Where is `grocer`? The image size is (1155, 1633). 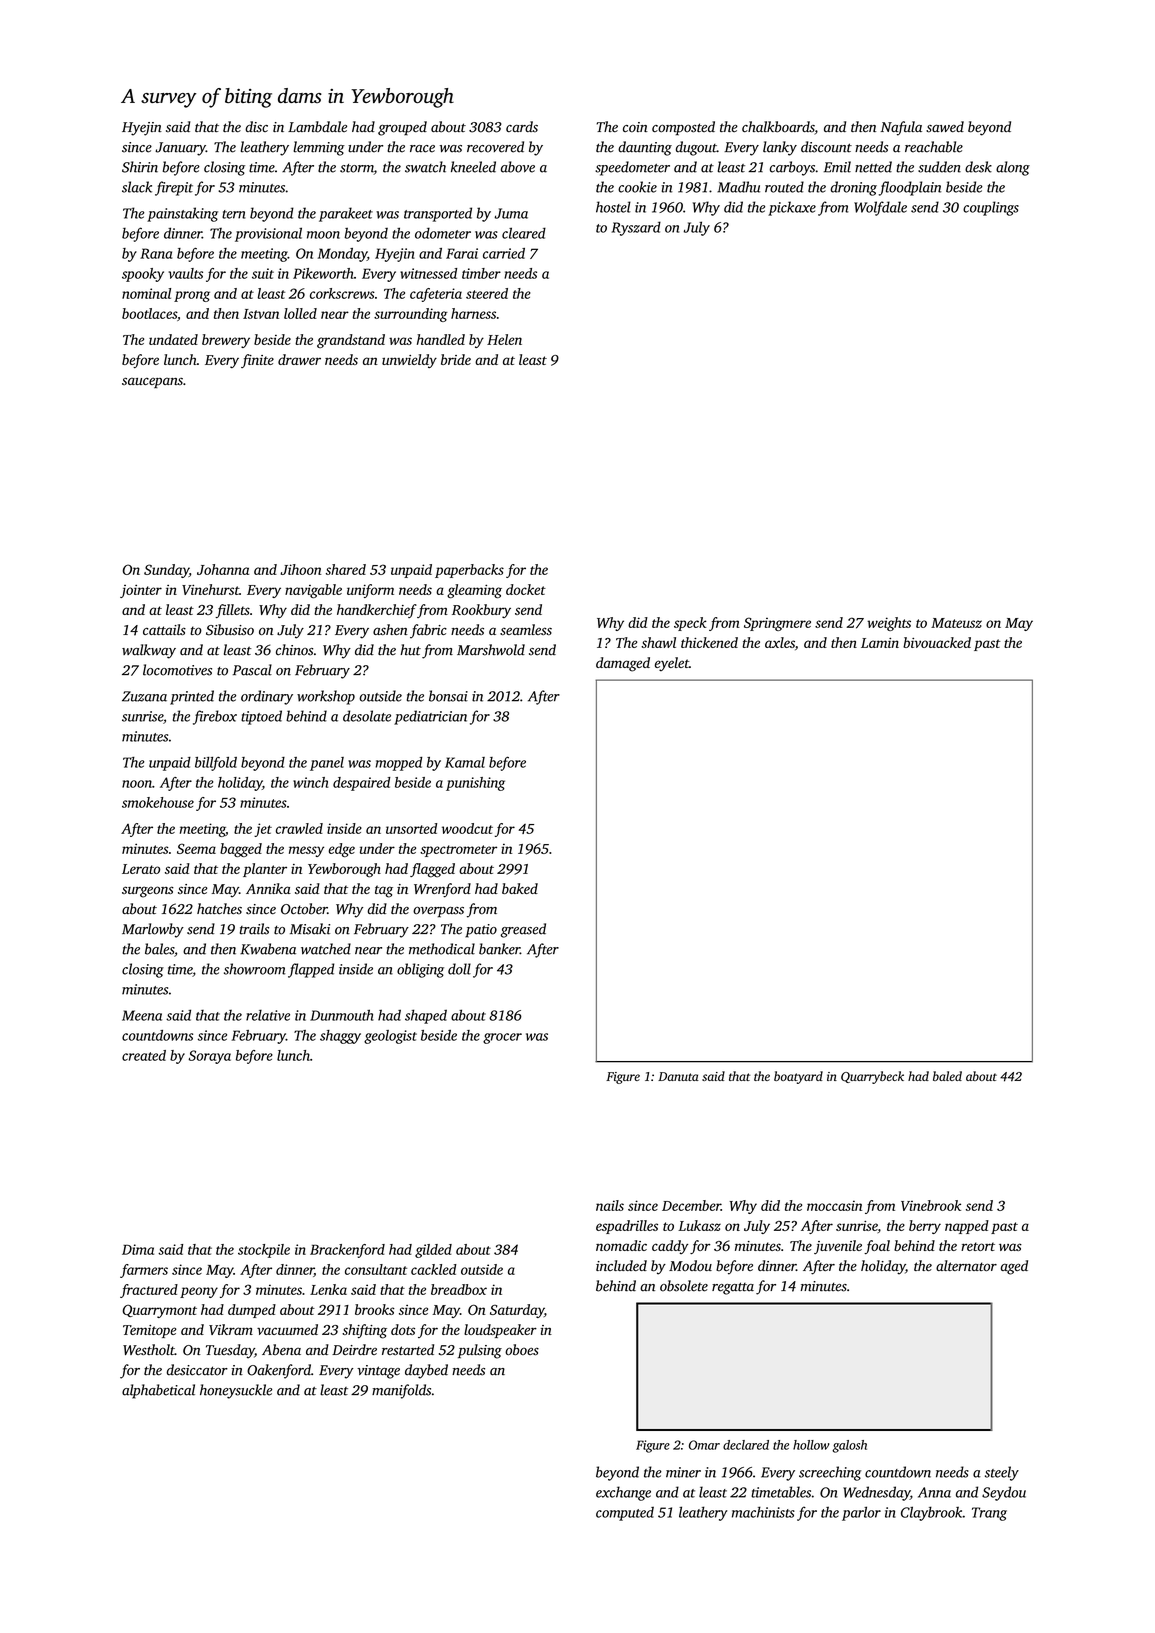
grocer is located at coordinates (502, 1038).
